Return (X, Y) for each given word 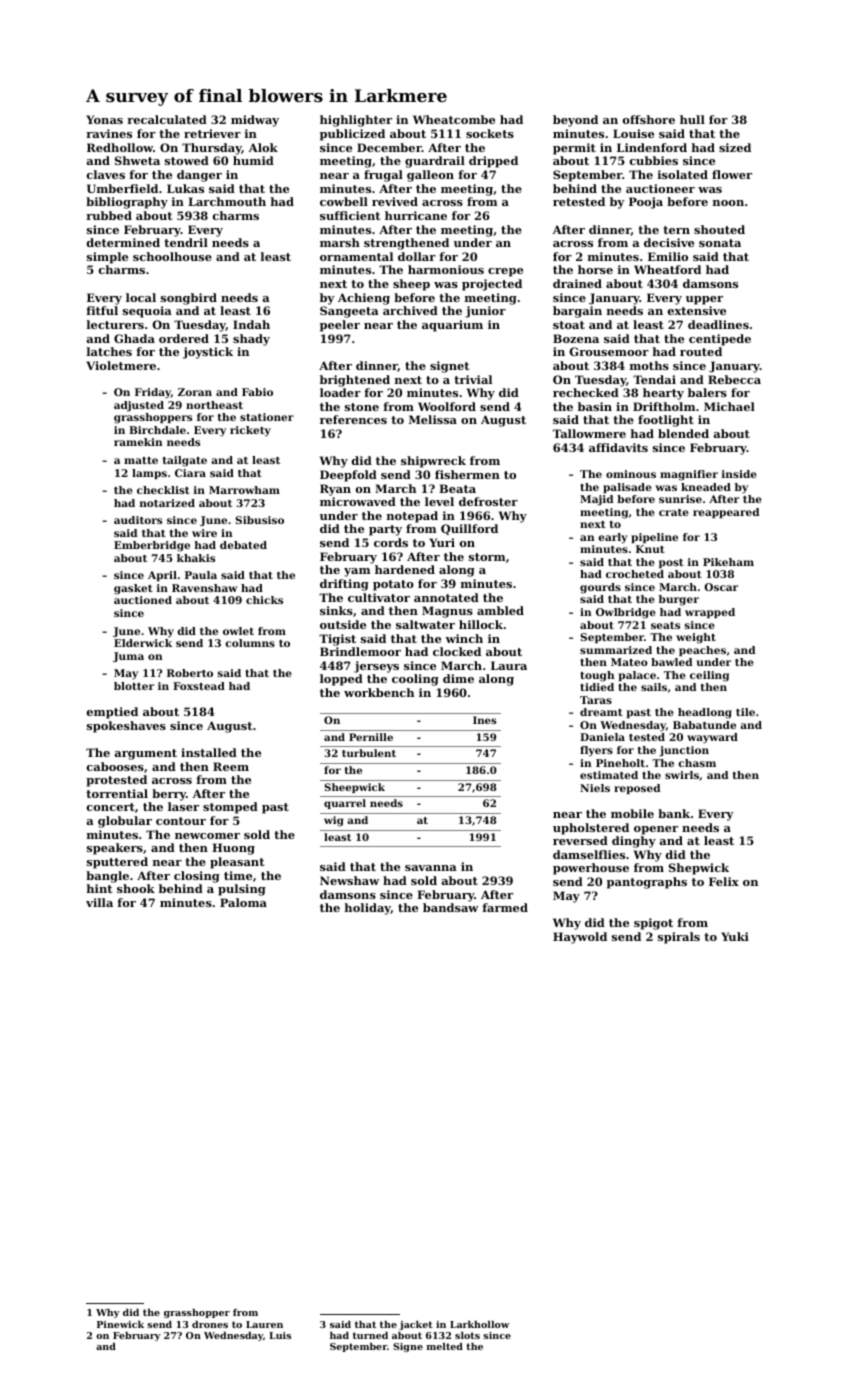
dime (458, 678)
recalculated (167, 119)
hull (692, 119)
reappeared (726, 513)
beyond (575, 121)
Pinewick (120, 1324)
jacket (416, 1325)
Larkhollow (479, 1324)
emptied (112, 713)
